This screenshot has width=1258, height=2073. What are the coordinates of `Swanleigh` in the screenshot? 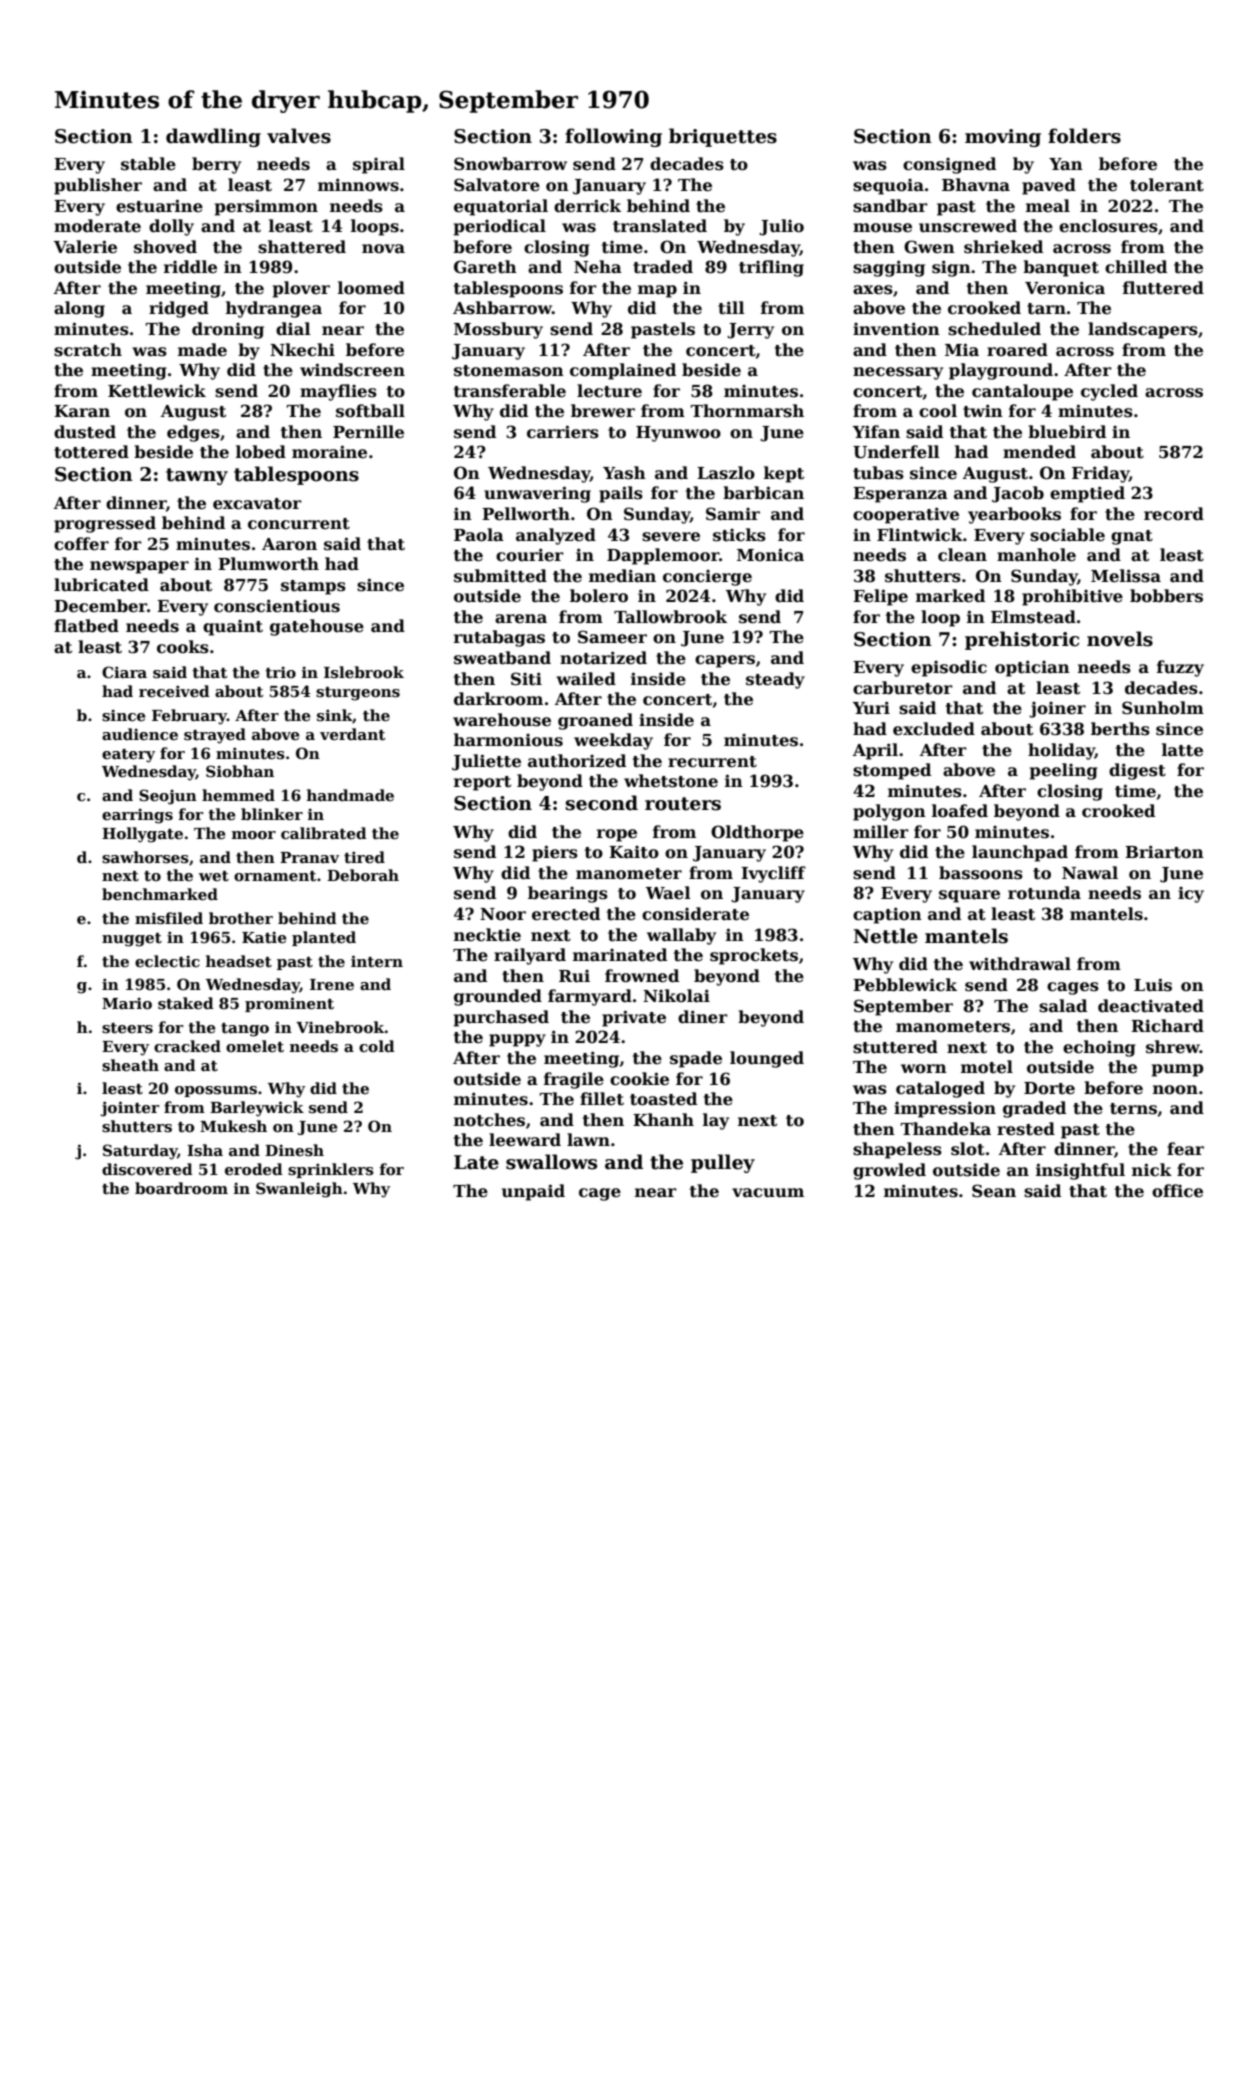 It's located at (299, 1190).
